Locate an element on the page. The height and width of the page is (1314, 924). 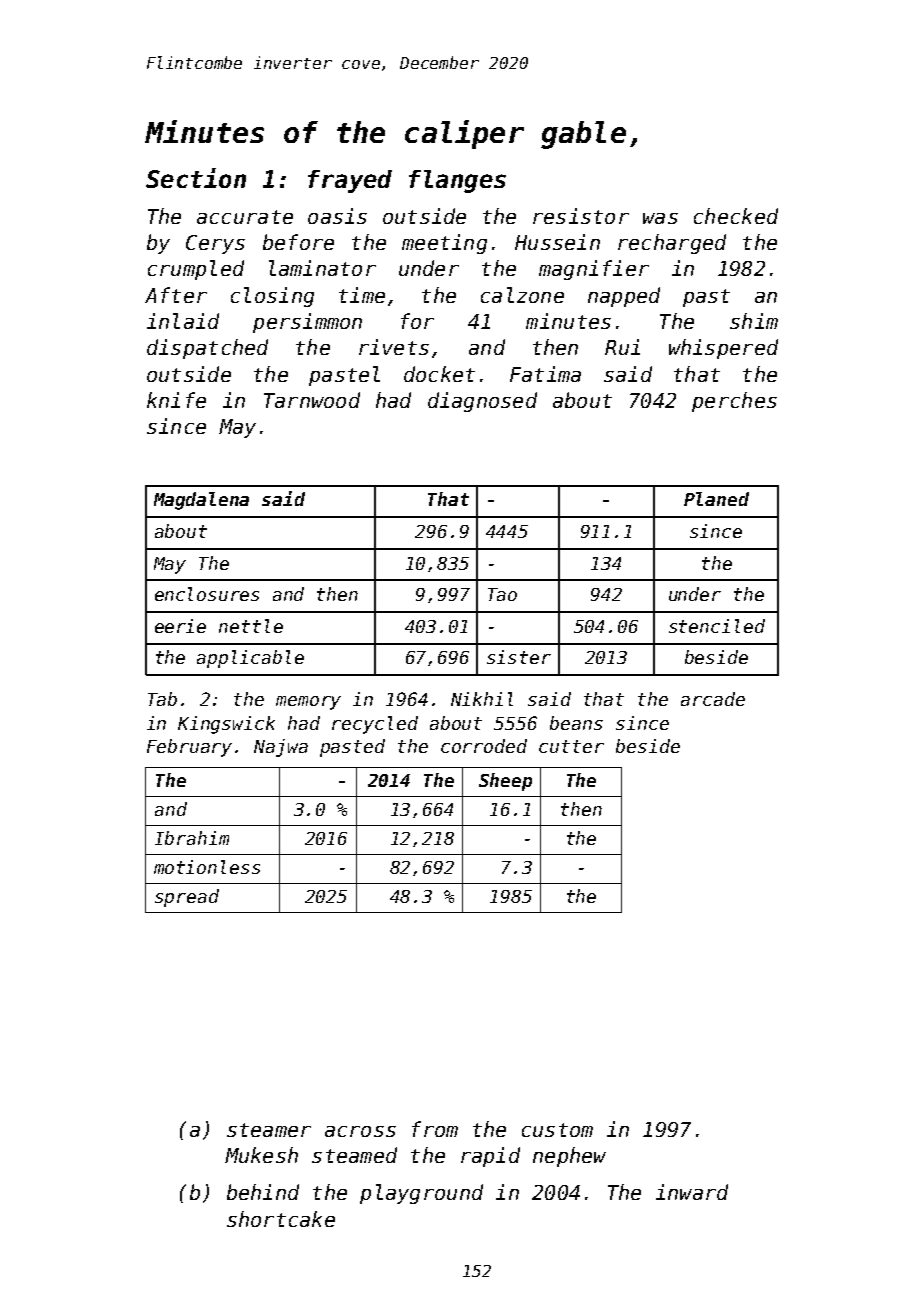
steamer is located at coordinates (269, 1130).
